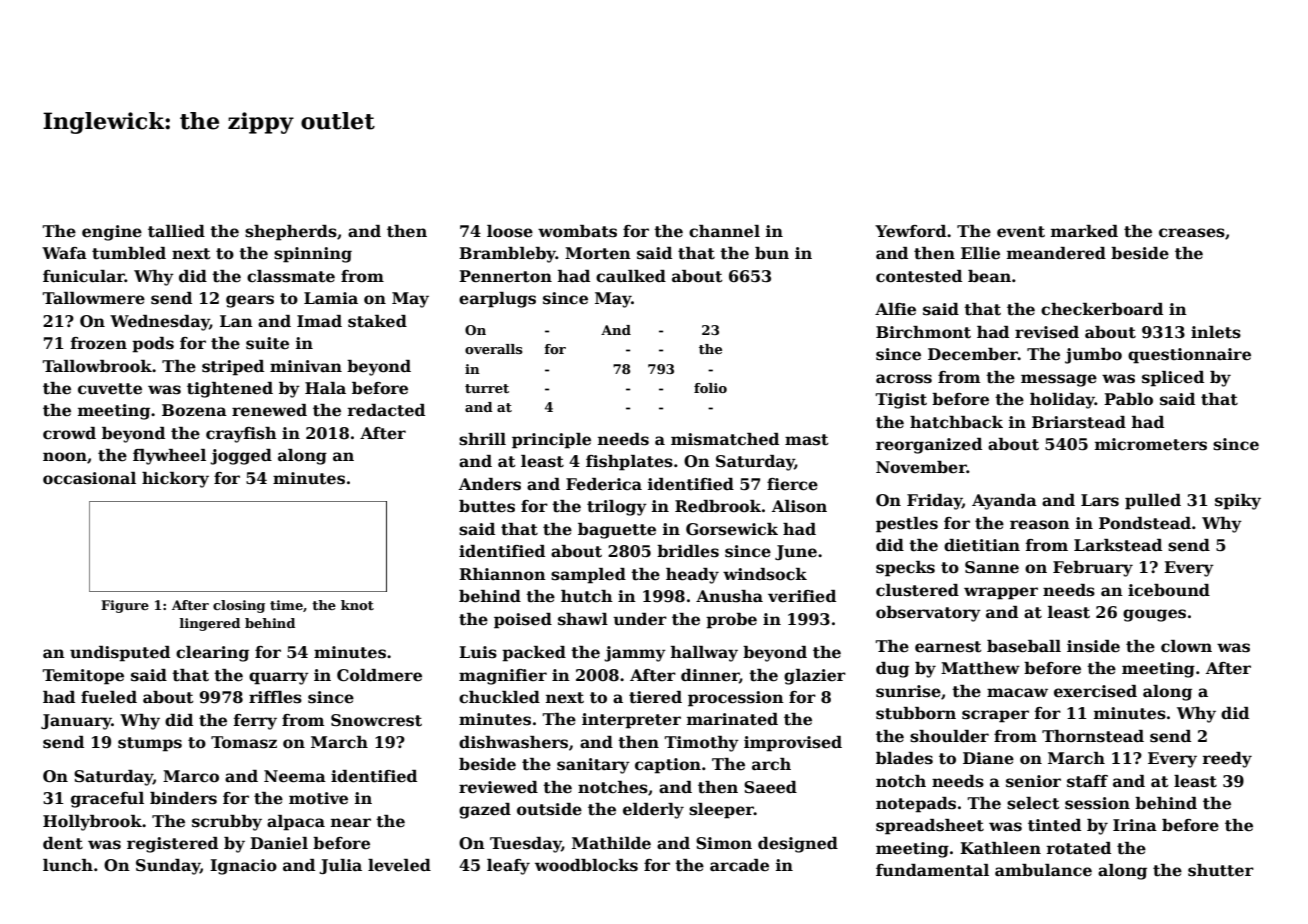 The image size is (1308, 924). I want to click on caulked, so click(631, 276).
